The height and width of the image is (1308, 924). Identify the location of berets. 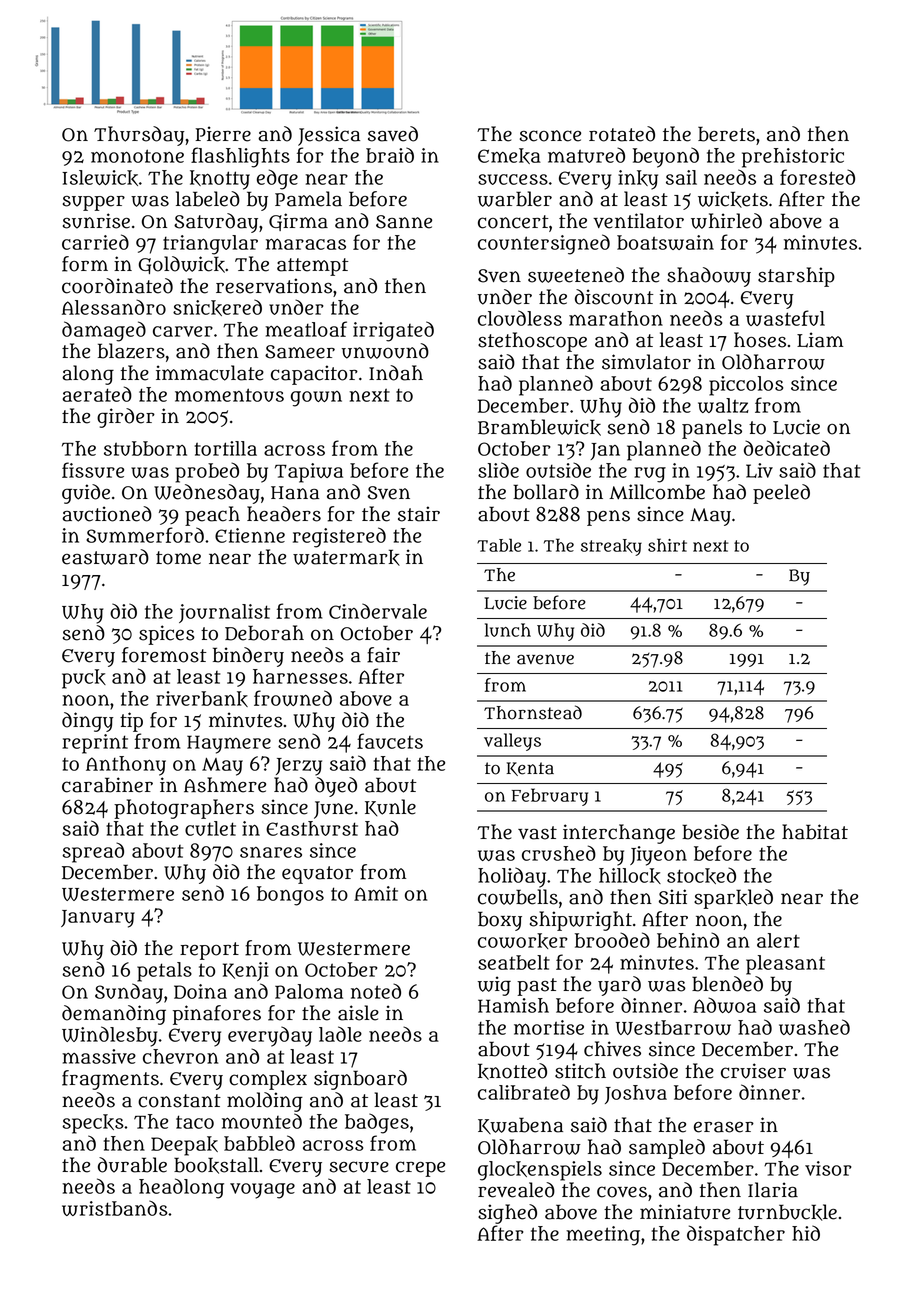
(726, 134).
